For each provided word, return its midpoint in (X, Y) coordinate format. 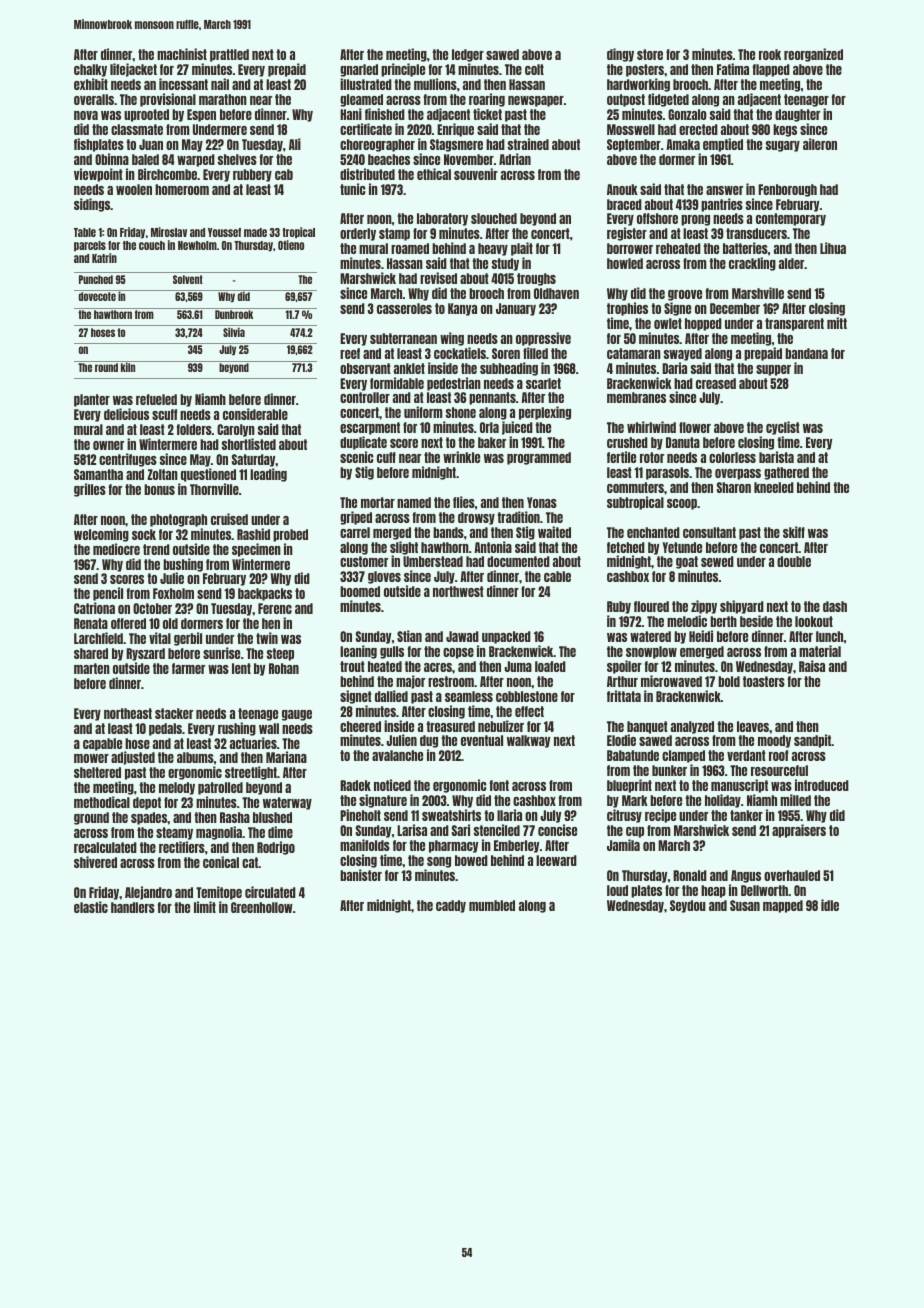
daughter (797, 115)
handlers (133, 907)
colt (534, 69)
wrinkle (461, 457)
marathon (223, 99)
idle (830, 905)
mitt (837, 323)
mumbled (492, 905)
